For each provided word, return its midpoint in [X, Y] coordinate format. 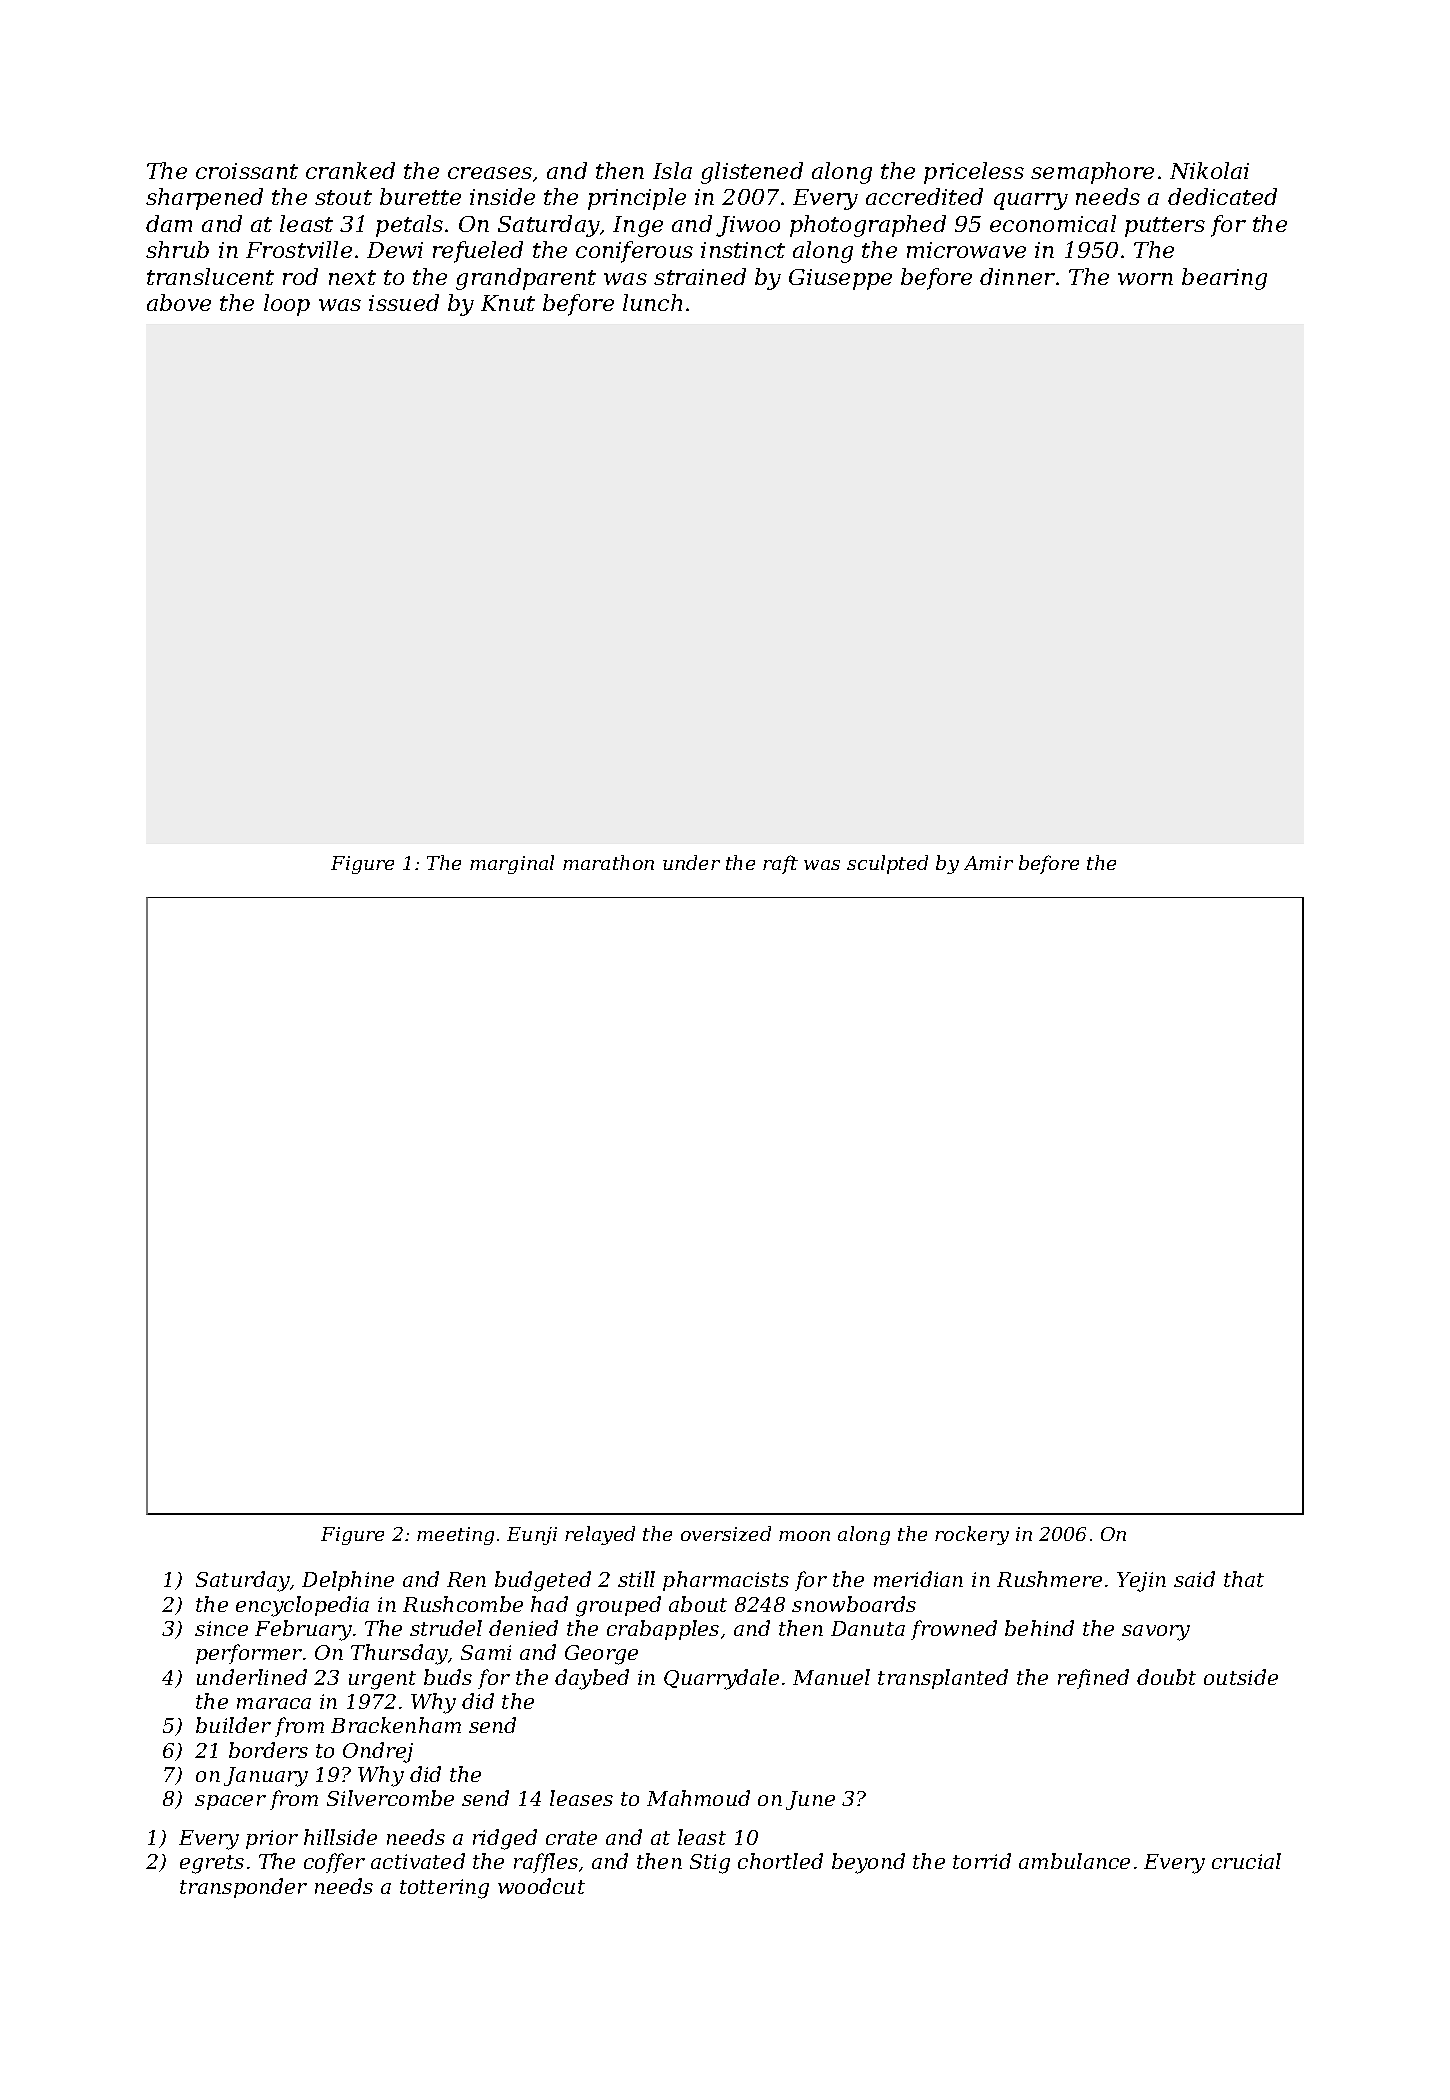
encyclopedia [302, 1606]
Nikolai [1209, 170]
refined [1093, 1679]
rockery [972, 1535]
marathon [608, 862]
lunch [652, 302]
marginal [512, 864]
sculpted [887, 864]
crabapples [663, 1630]
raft [780, 864]
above [179, 302]
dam [169, 223]
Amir [988, 863]
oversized [726, 1533]
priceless [974, 173]
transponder [243, 1888]
